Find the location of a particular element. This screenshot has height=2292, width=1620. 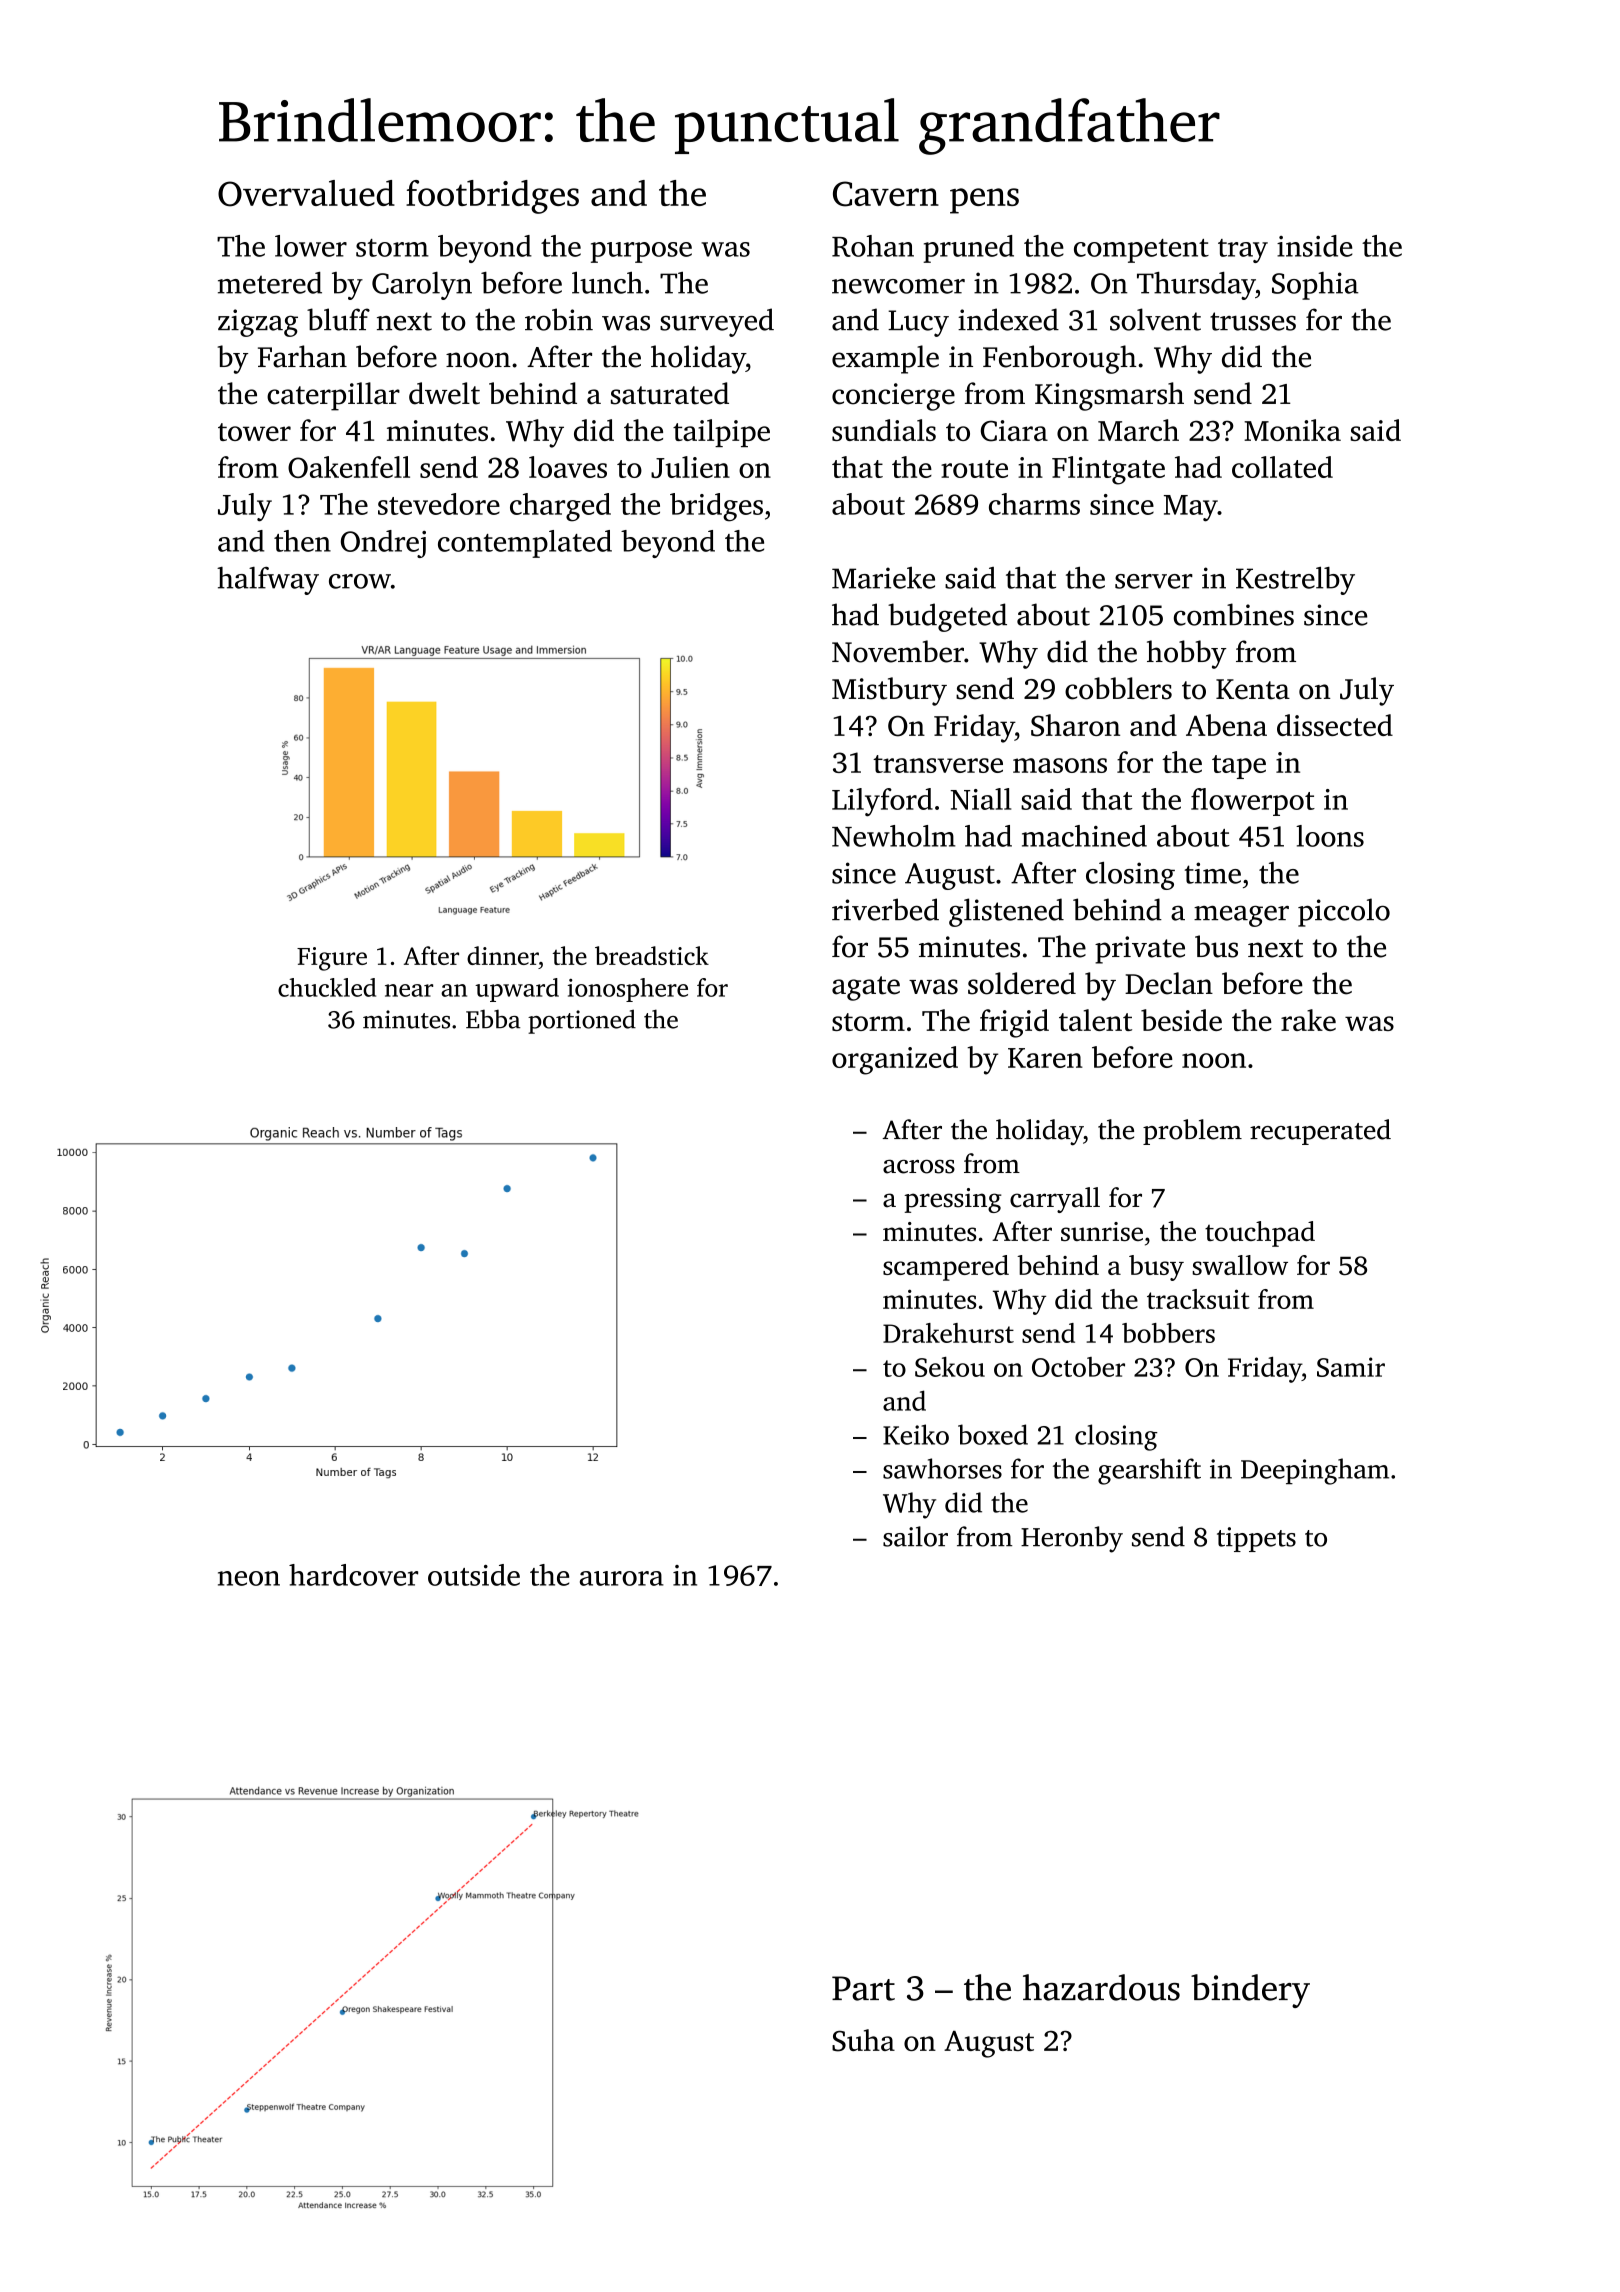

hardcover is located at coordinates (353, 1575).
